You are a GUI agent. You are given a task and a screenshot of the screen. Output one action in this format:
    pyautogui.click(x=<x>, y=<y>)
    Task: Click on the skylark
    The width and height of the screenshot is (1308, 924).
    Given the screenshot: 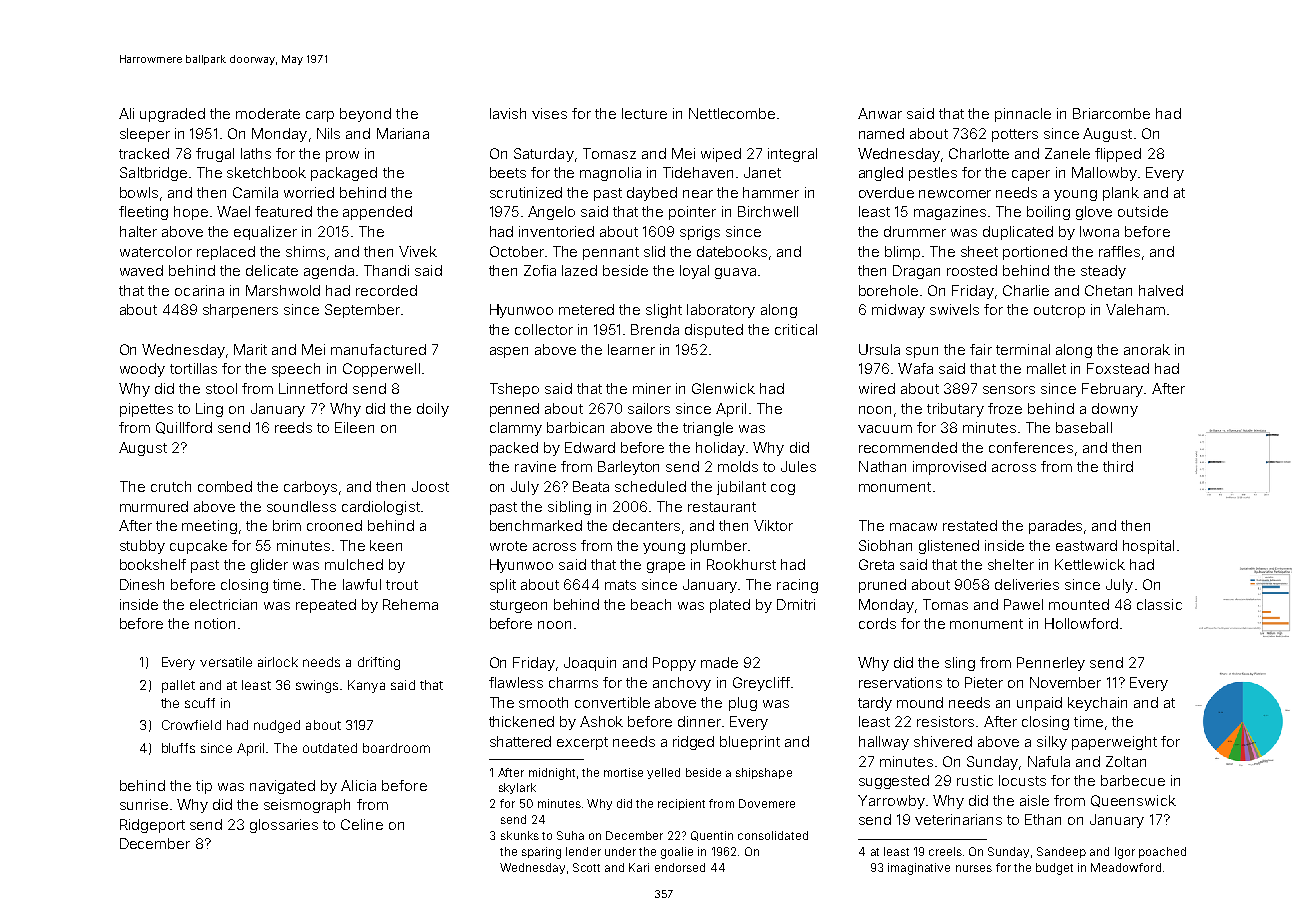 What is the action you would take?
    pyautogui.click(x=517, y=788)
